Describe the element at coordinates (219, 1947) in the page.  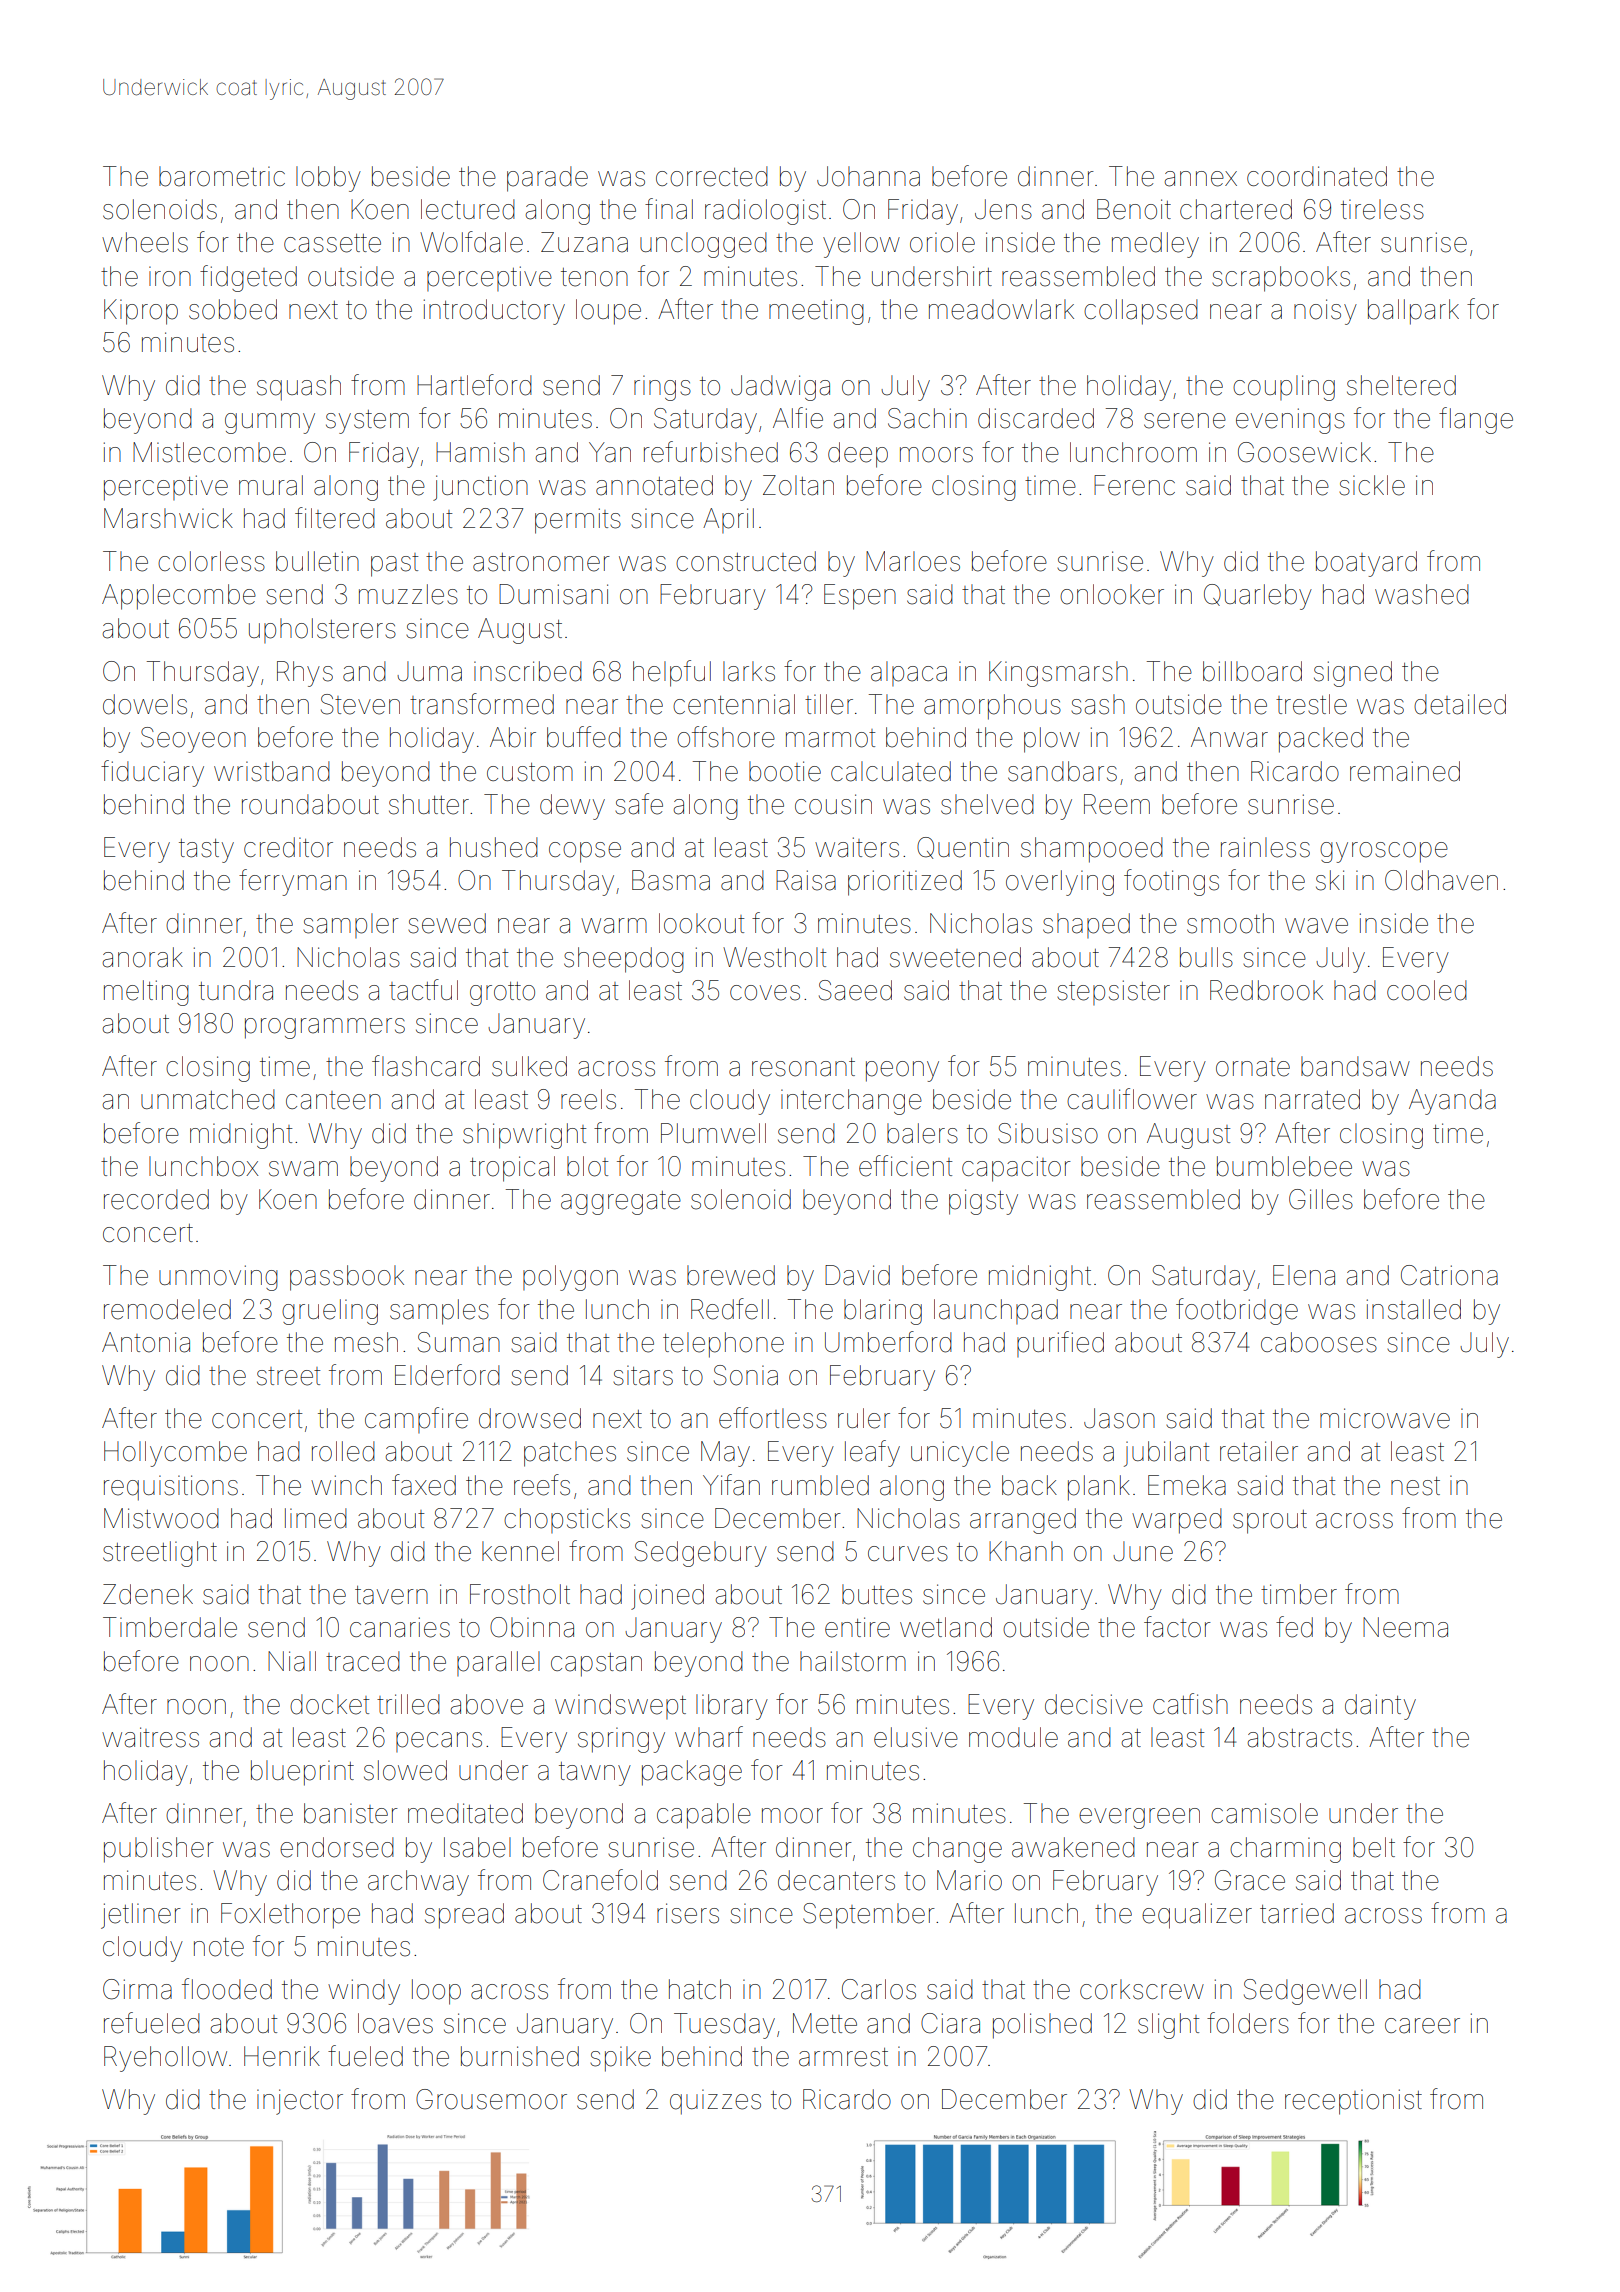
I see `note` at that location.
